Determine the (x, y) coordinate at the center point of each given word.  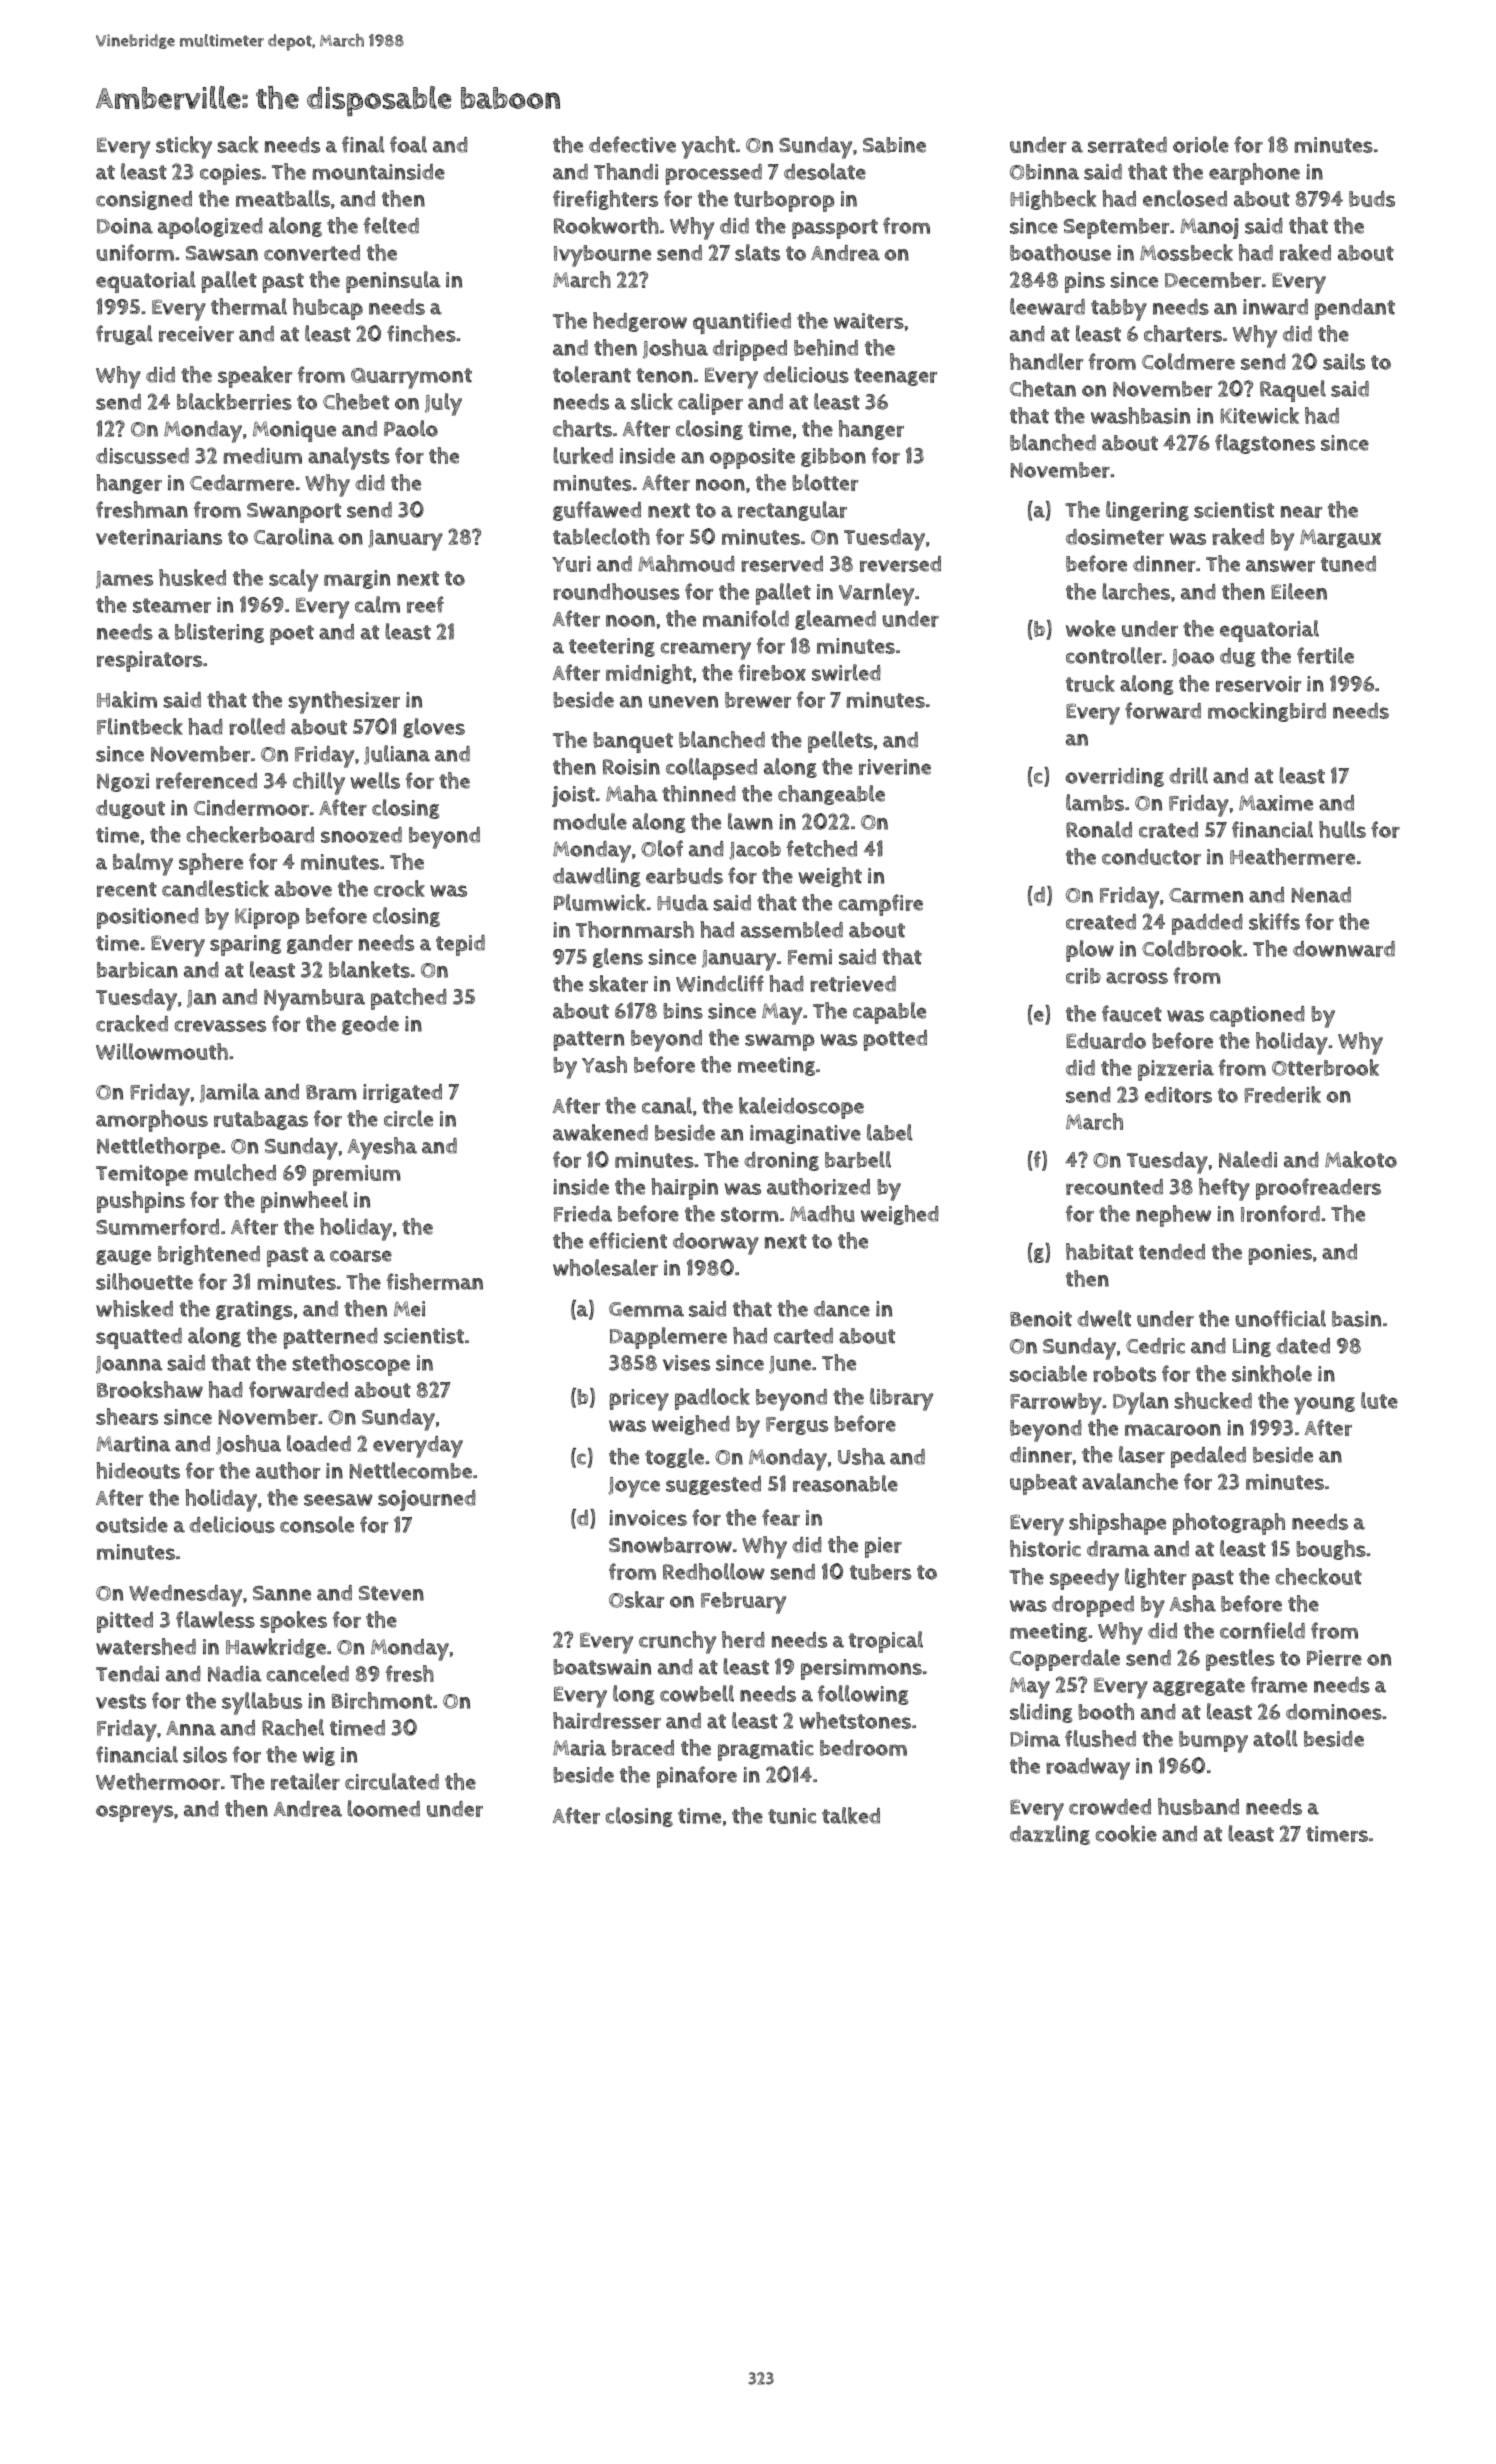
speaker (255, 377)
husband (1198, 1806)
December (1213, 280)
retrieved (853, 984)
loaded (319, 1443)
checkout (1319, 1576)
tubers (880, 1572)
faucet (1132, 1013)
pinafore (697, 1777)
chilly (319, 783)
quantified (742, 323)
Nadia (235, 1674)
